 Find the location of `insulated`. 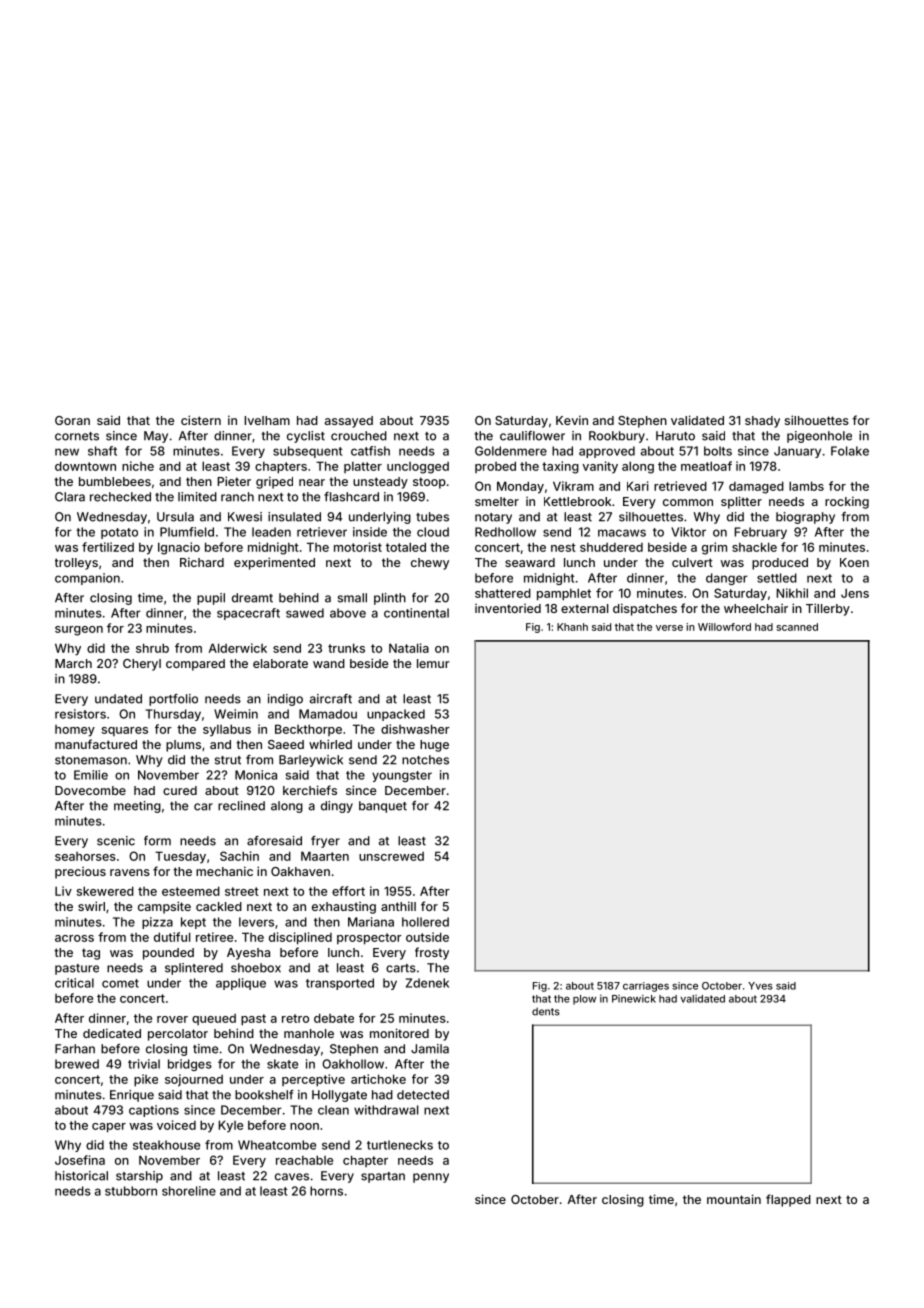

insulated is located at coordinates (294, 517).
